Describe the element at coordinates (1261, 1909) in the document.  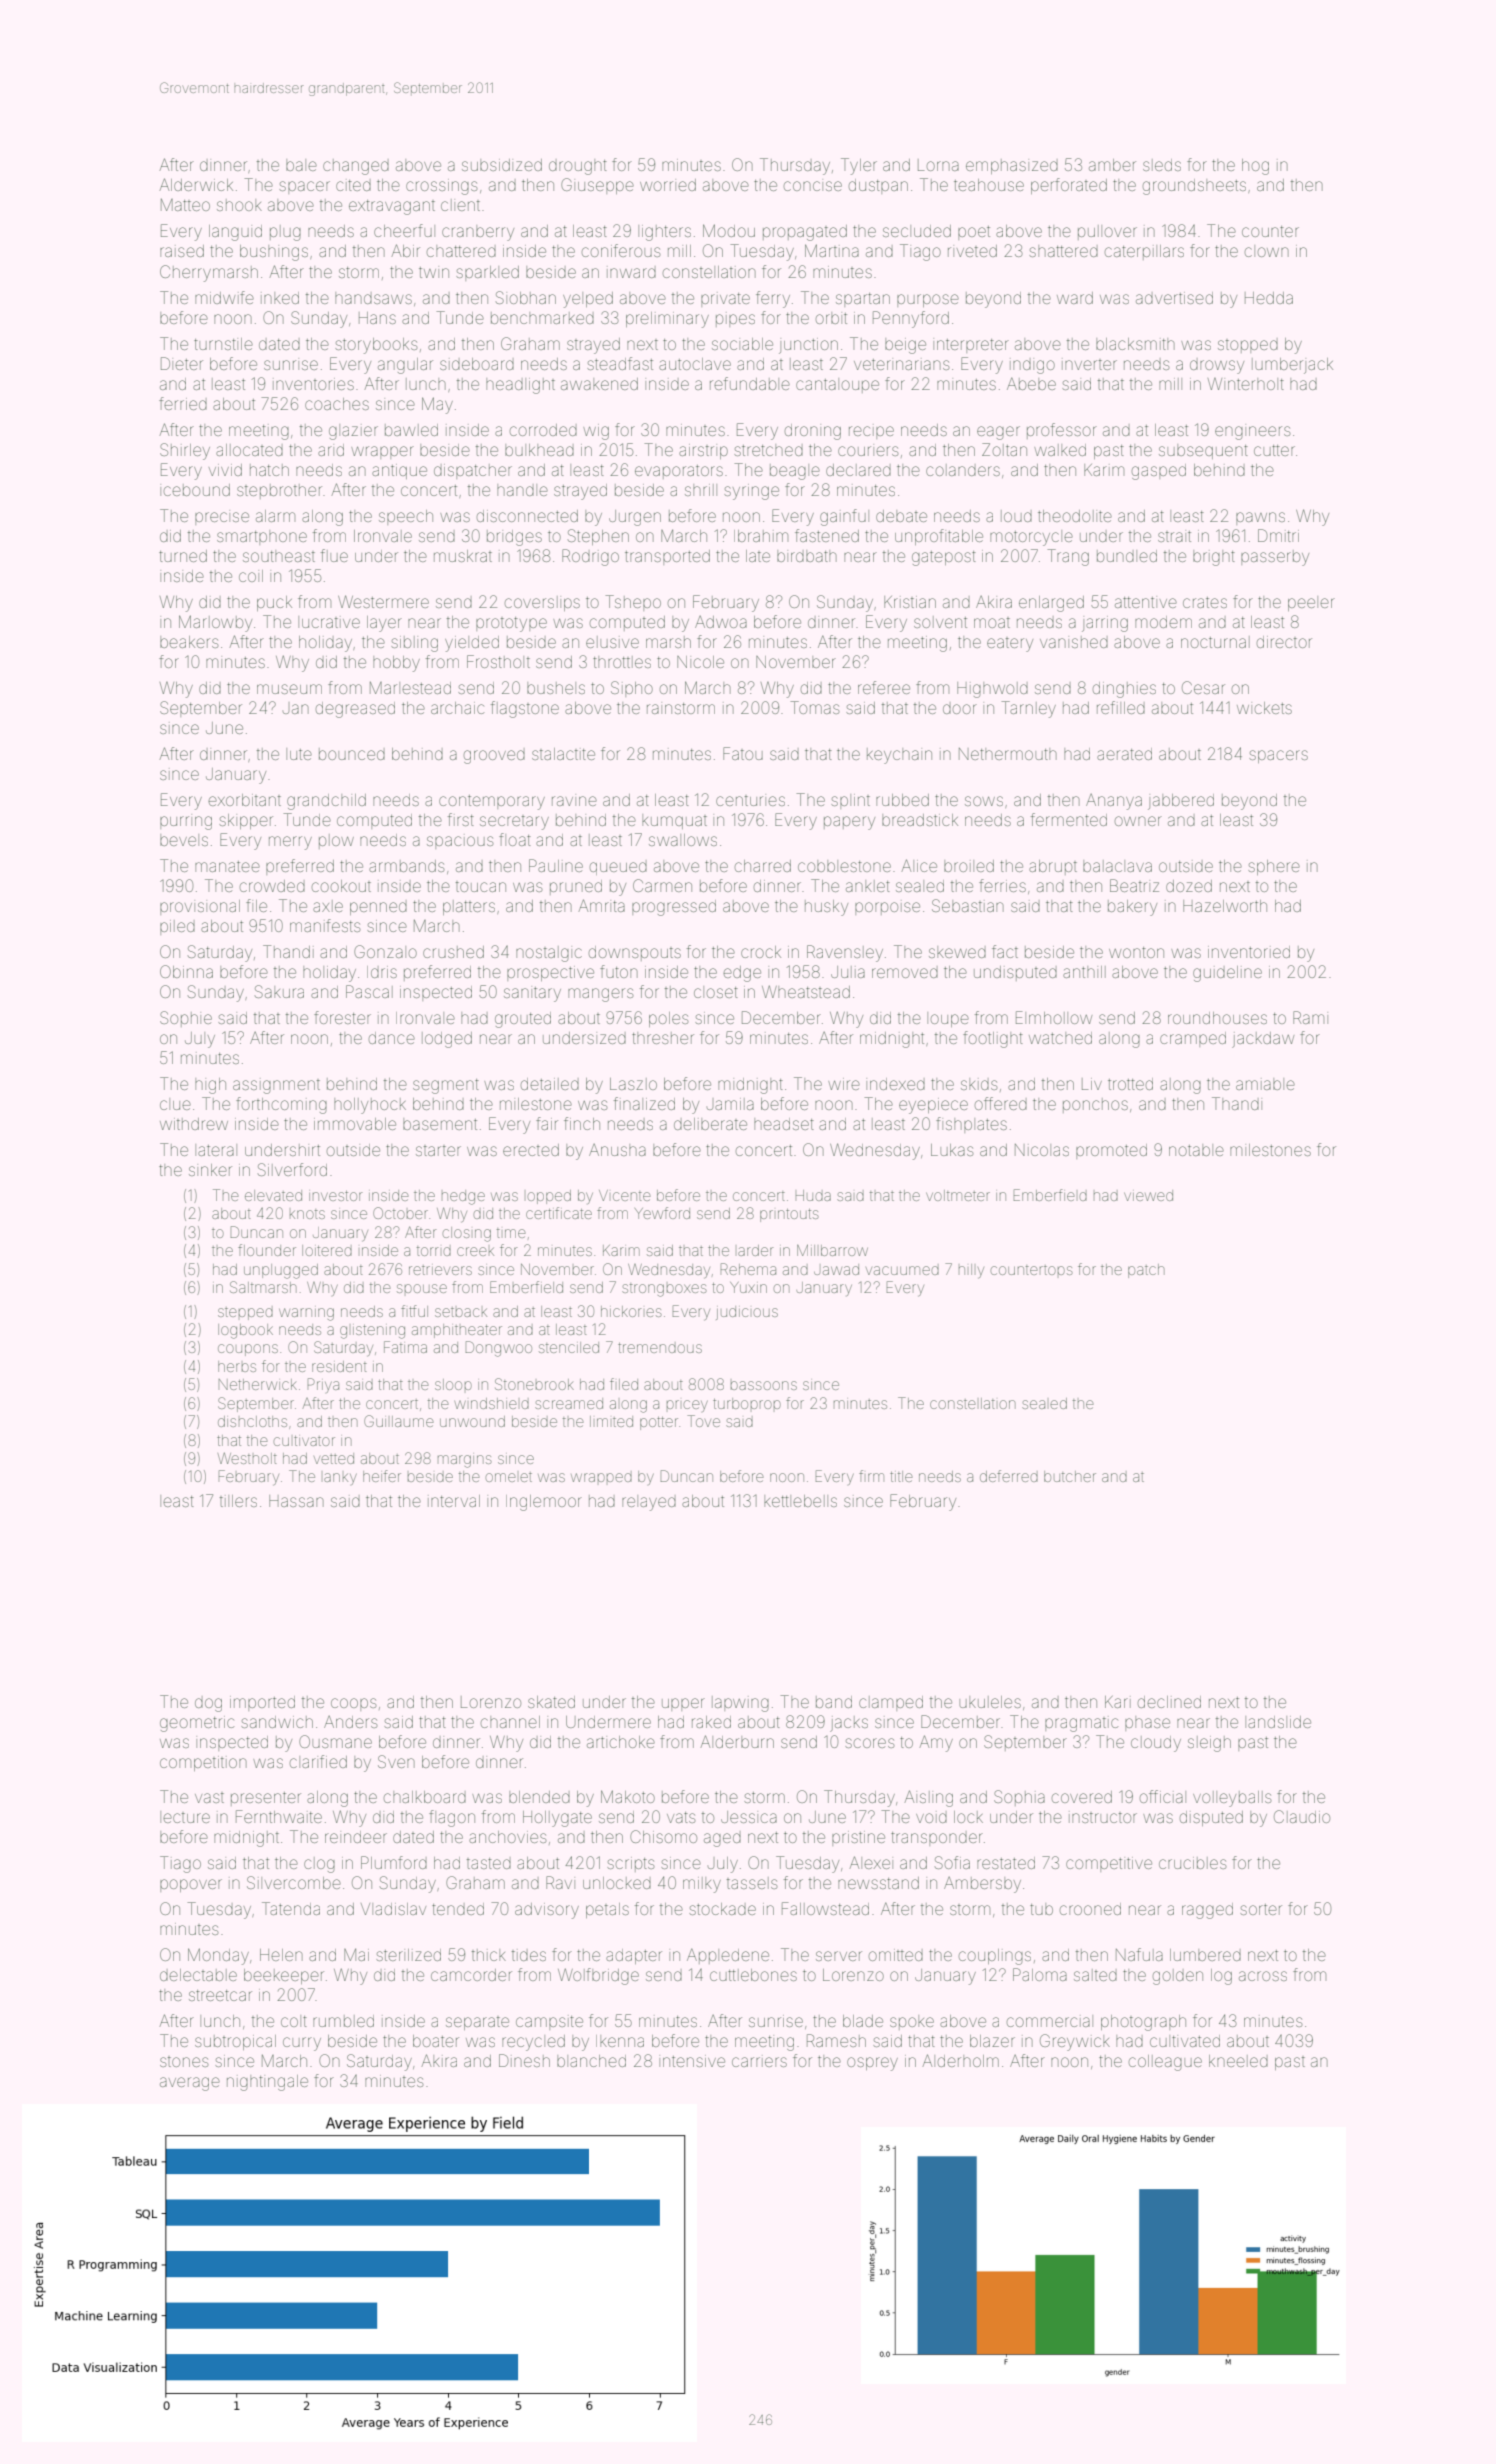
I see `sorter` at that location.
